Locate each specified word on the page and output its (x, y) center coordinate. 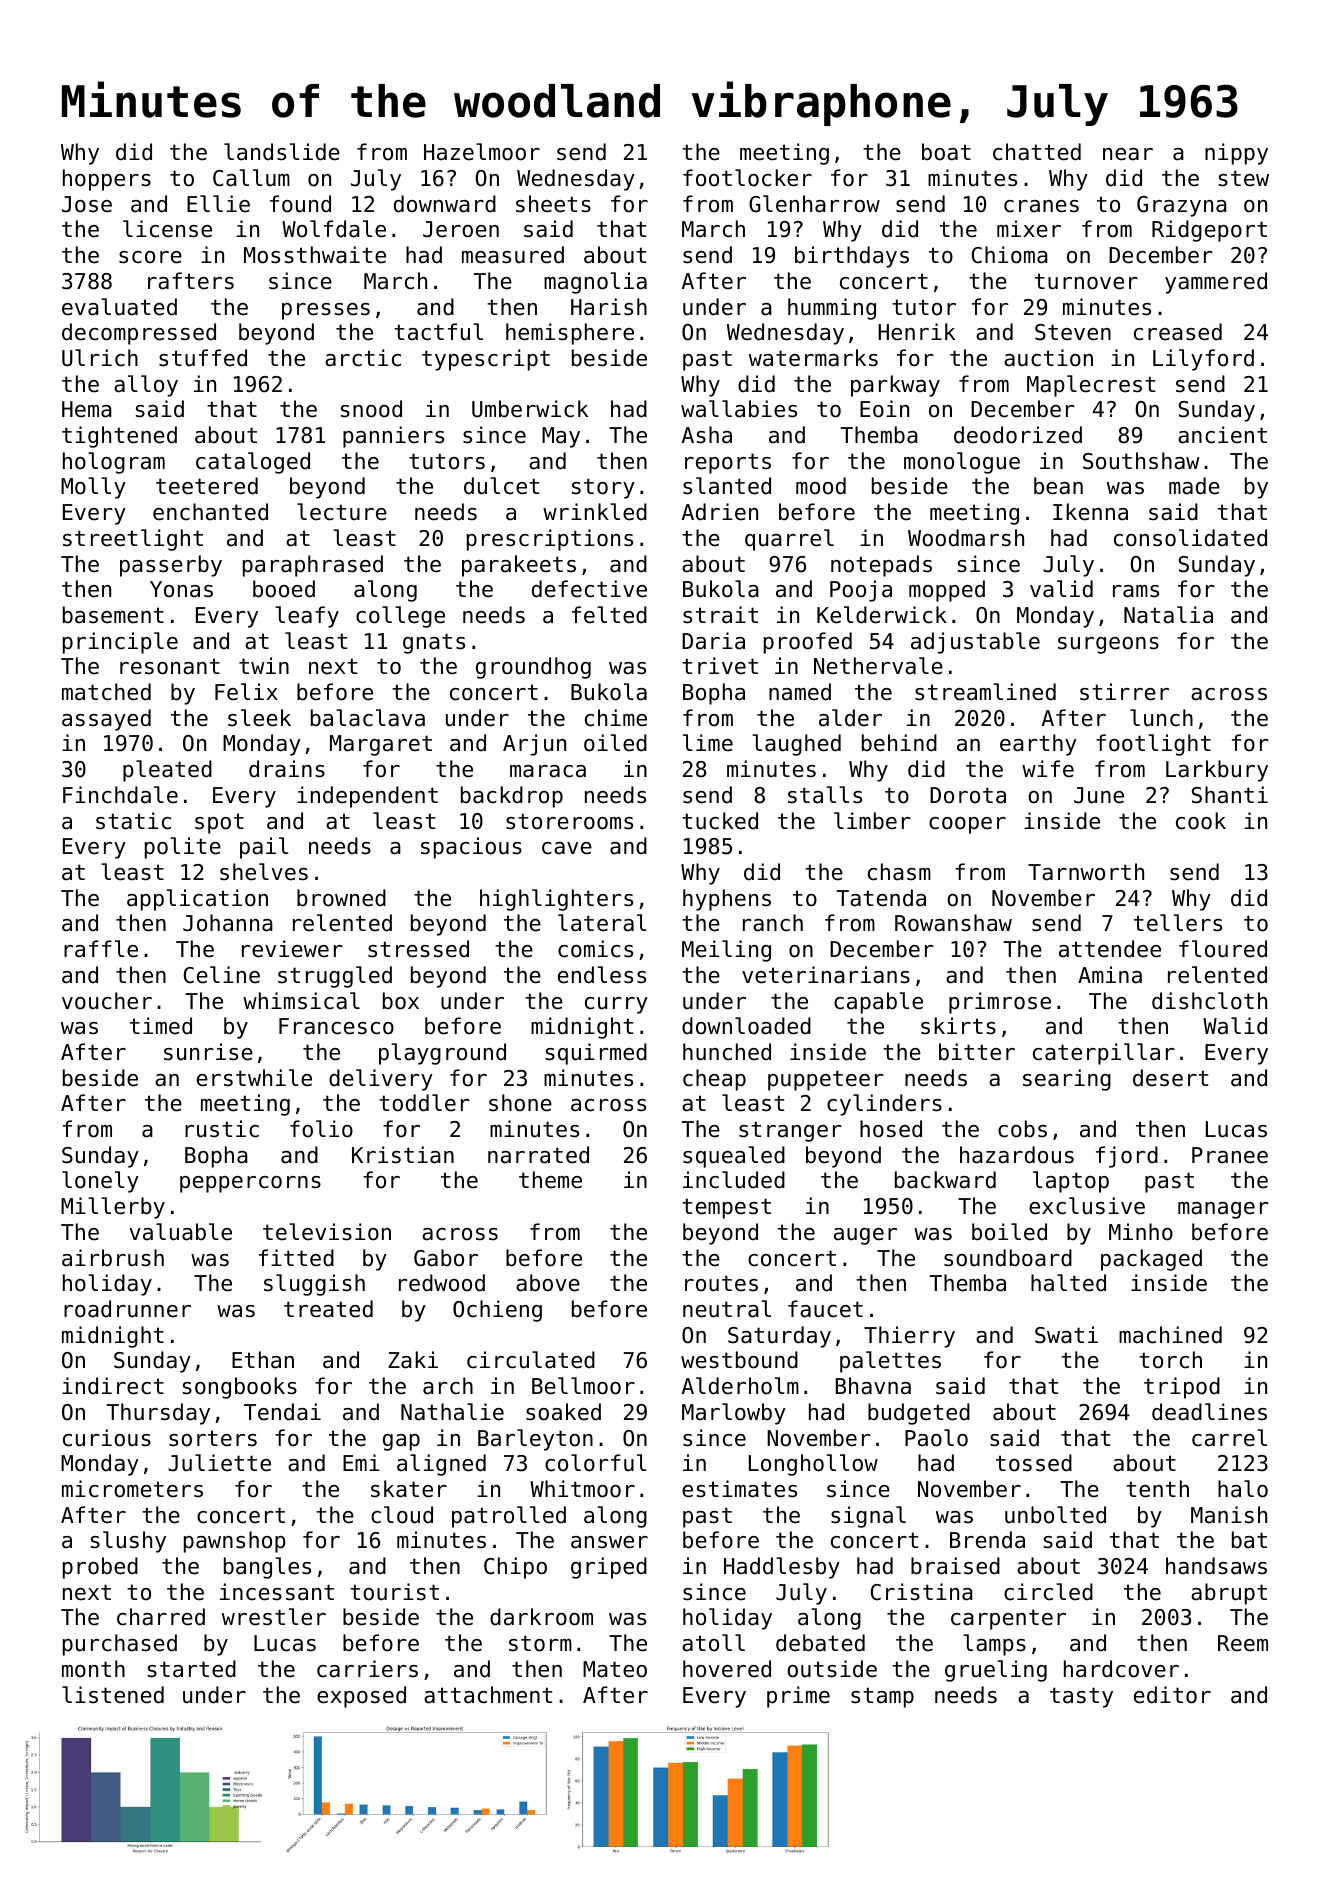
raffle (101, 949)
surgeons (1108, 645)
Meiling (726, 951)
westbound (739, 1360)
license (167, 229)
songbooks (240, 1388)
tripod (1182, 1388)
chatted (1037, 152)
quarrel (789, 540)
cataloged (253, 463)
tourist (394, 1592)
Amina (1110, 975)
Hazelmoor (482, 152)
